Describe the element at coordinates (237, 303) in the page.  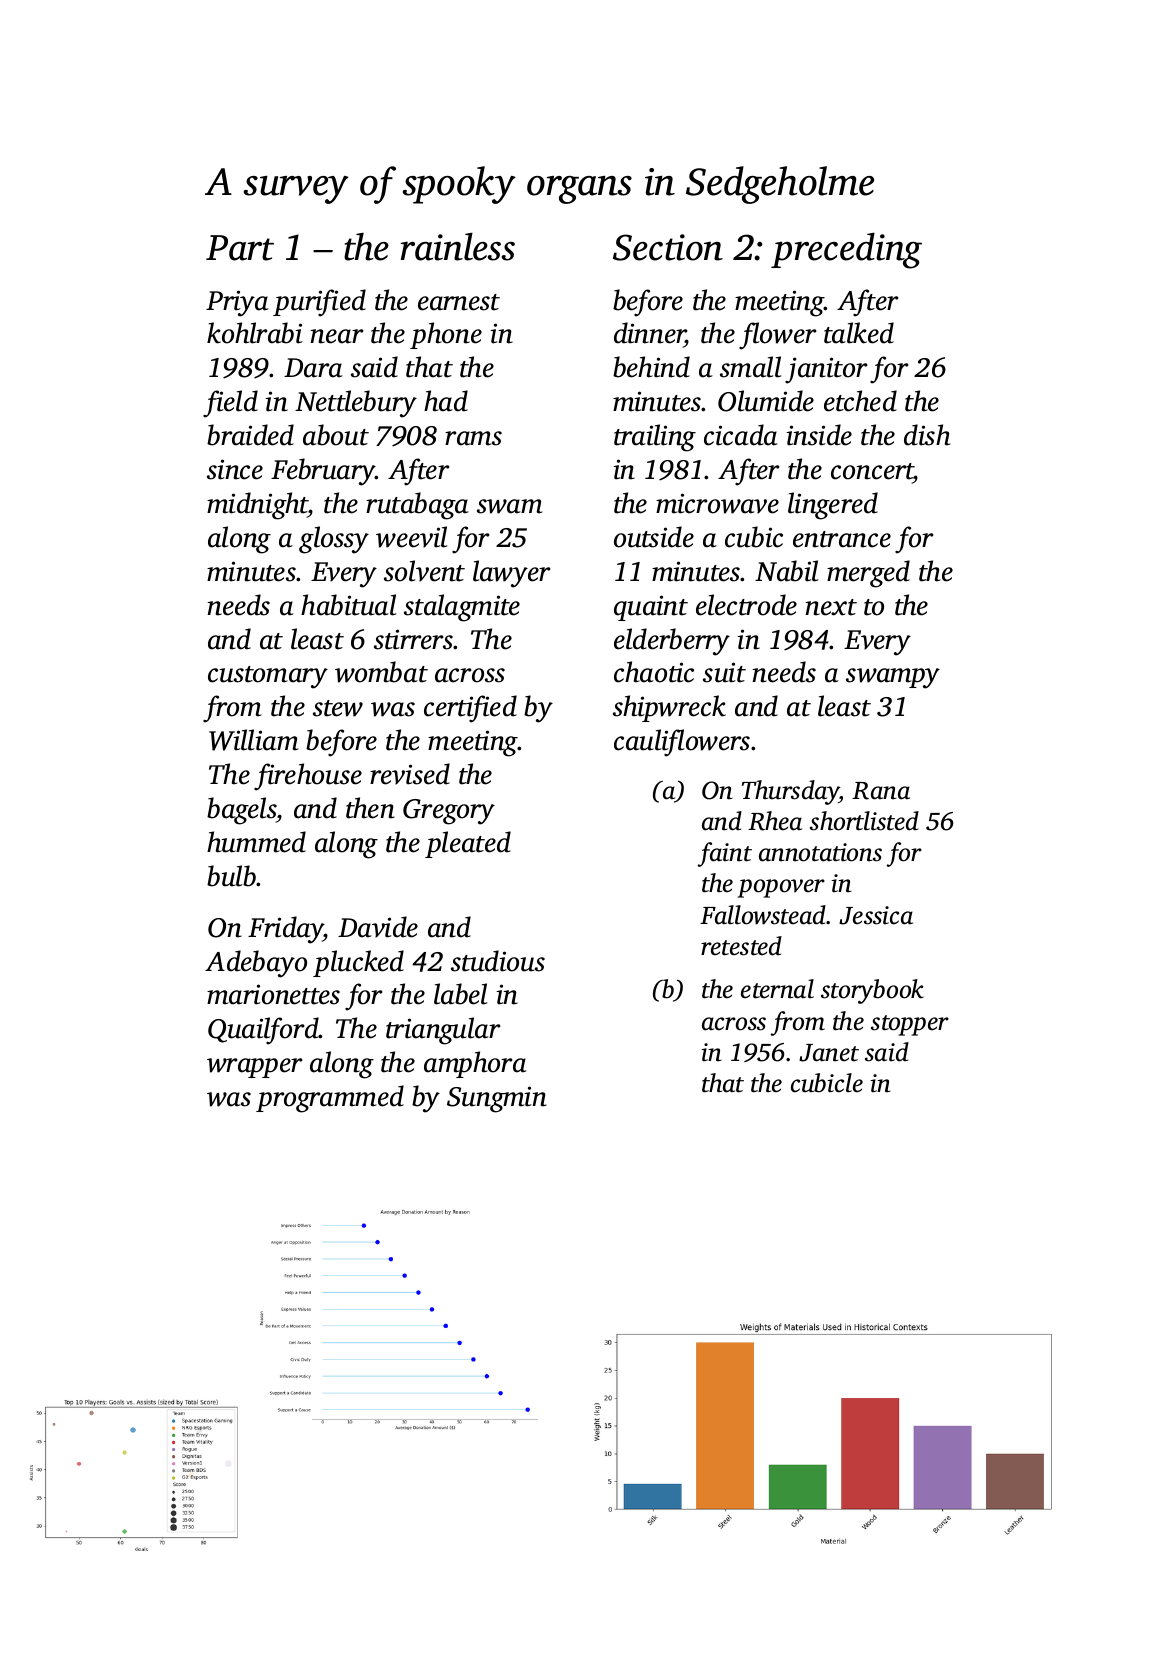
I see `Priya` at that location.
